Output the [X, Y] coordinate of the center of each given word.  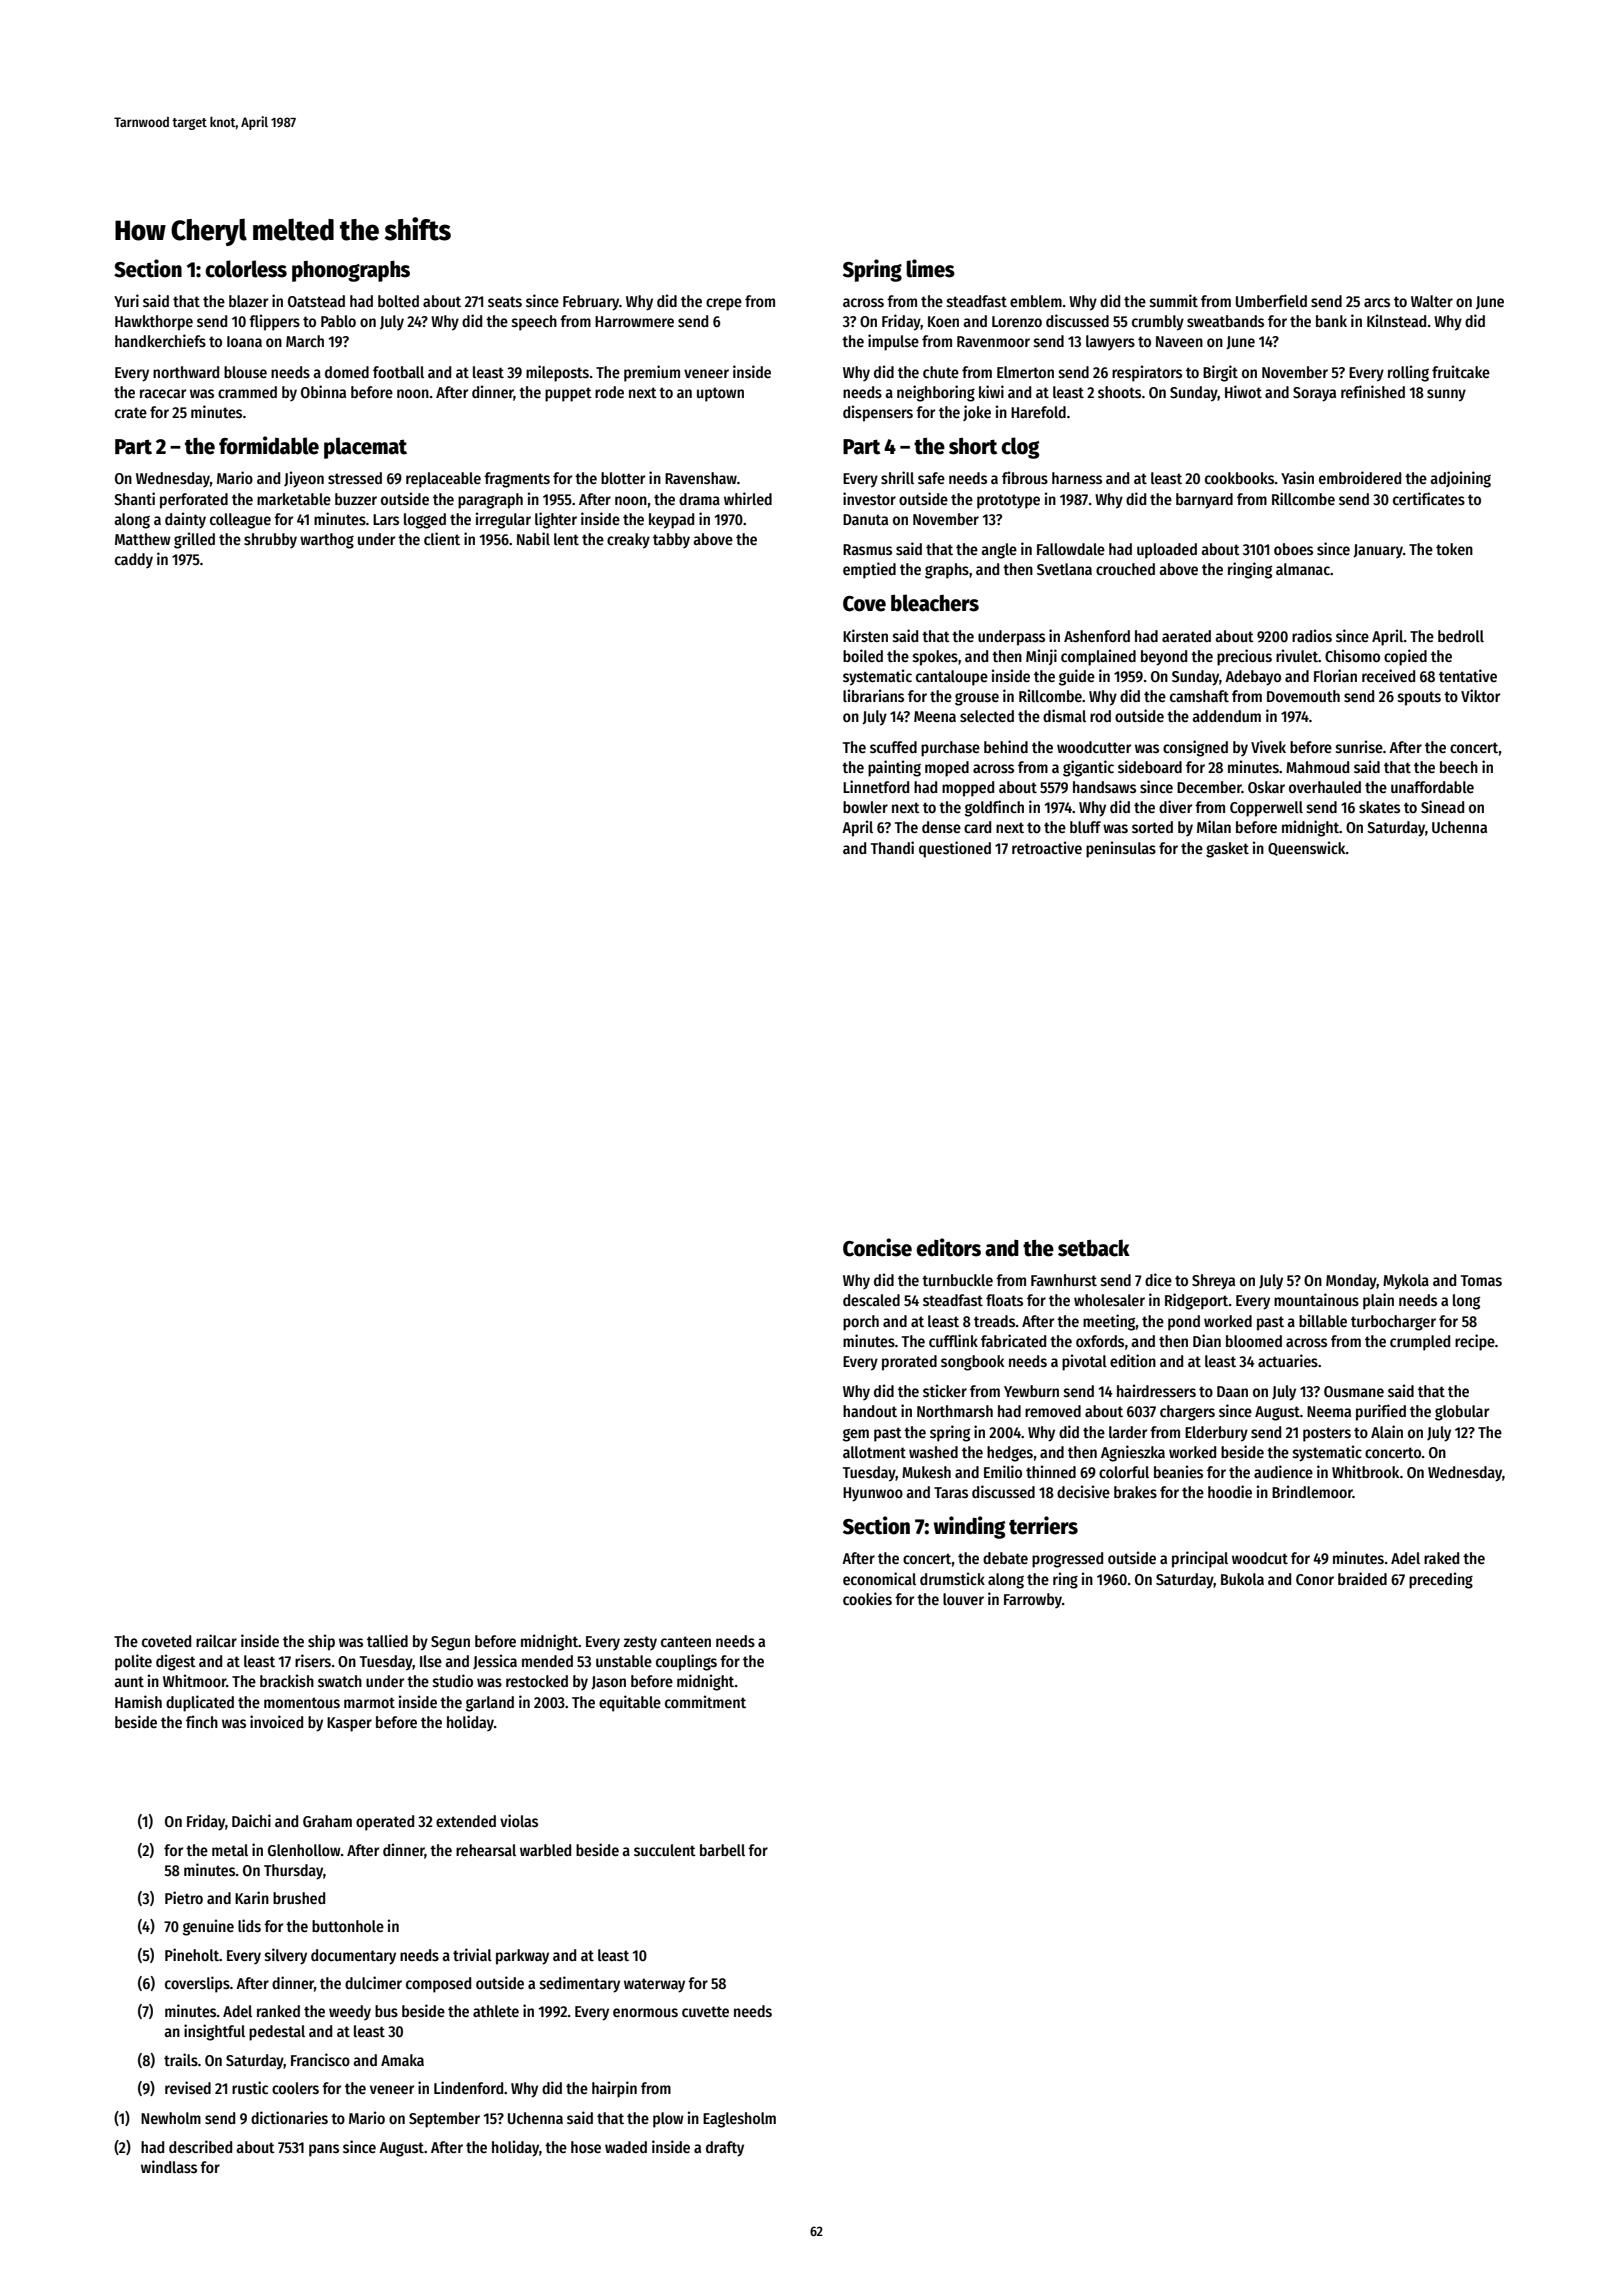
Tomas [1481, 1281]
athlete [496, 2011]
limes [930, 268]
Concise [877, 1247]
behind [1006, 746]
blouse [245, 372]
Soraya [1314, 394]
